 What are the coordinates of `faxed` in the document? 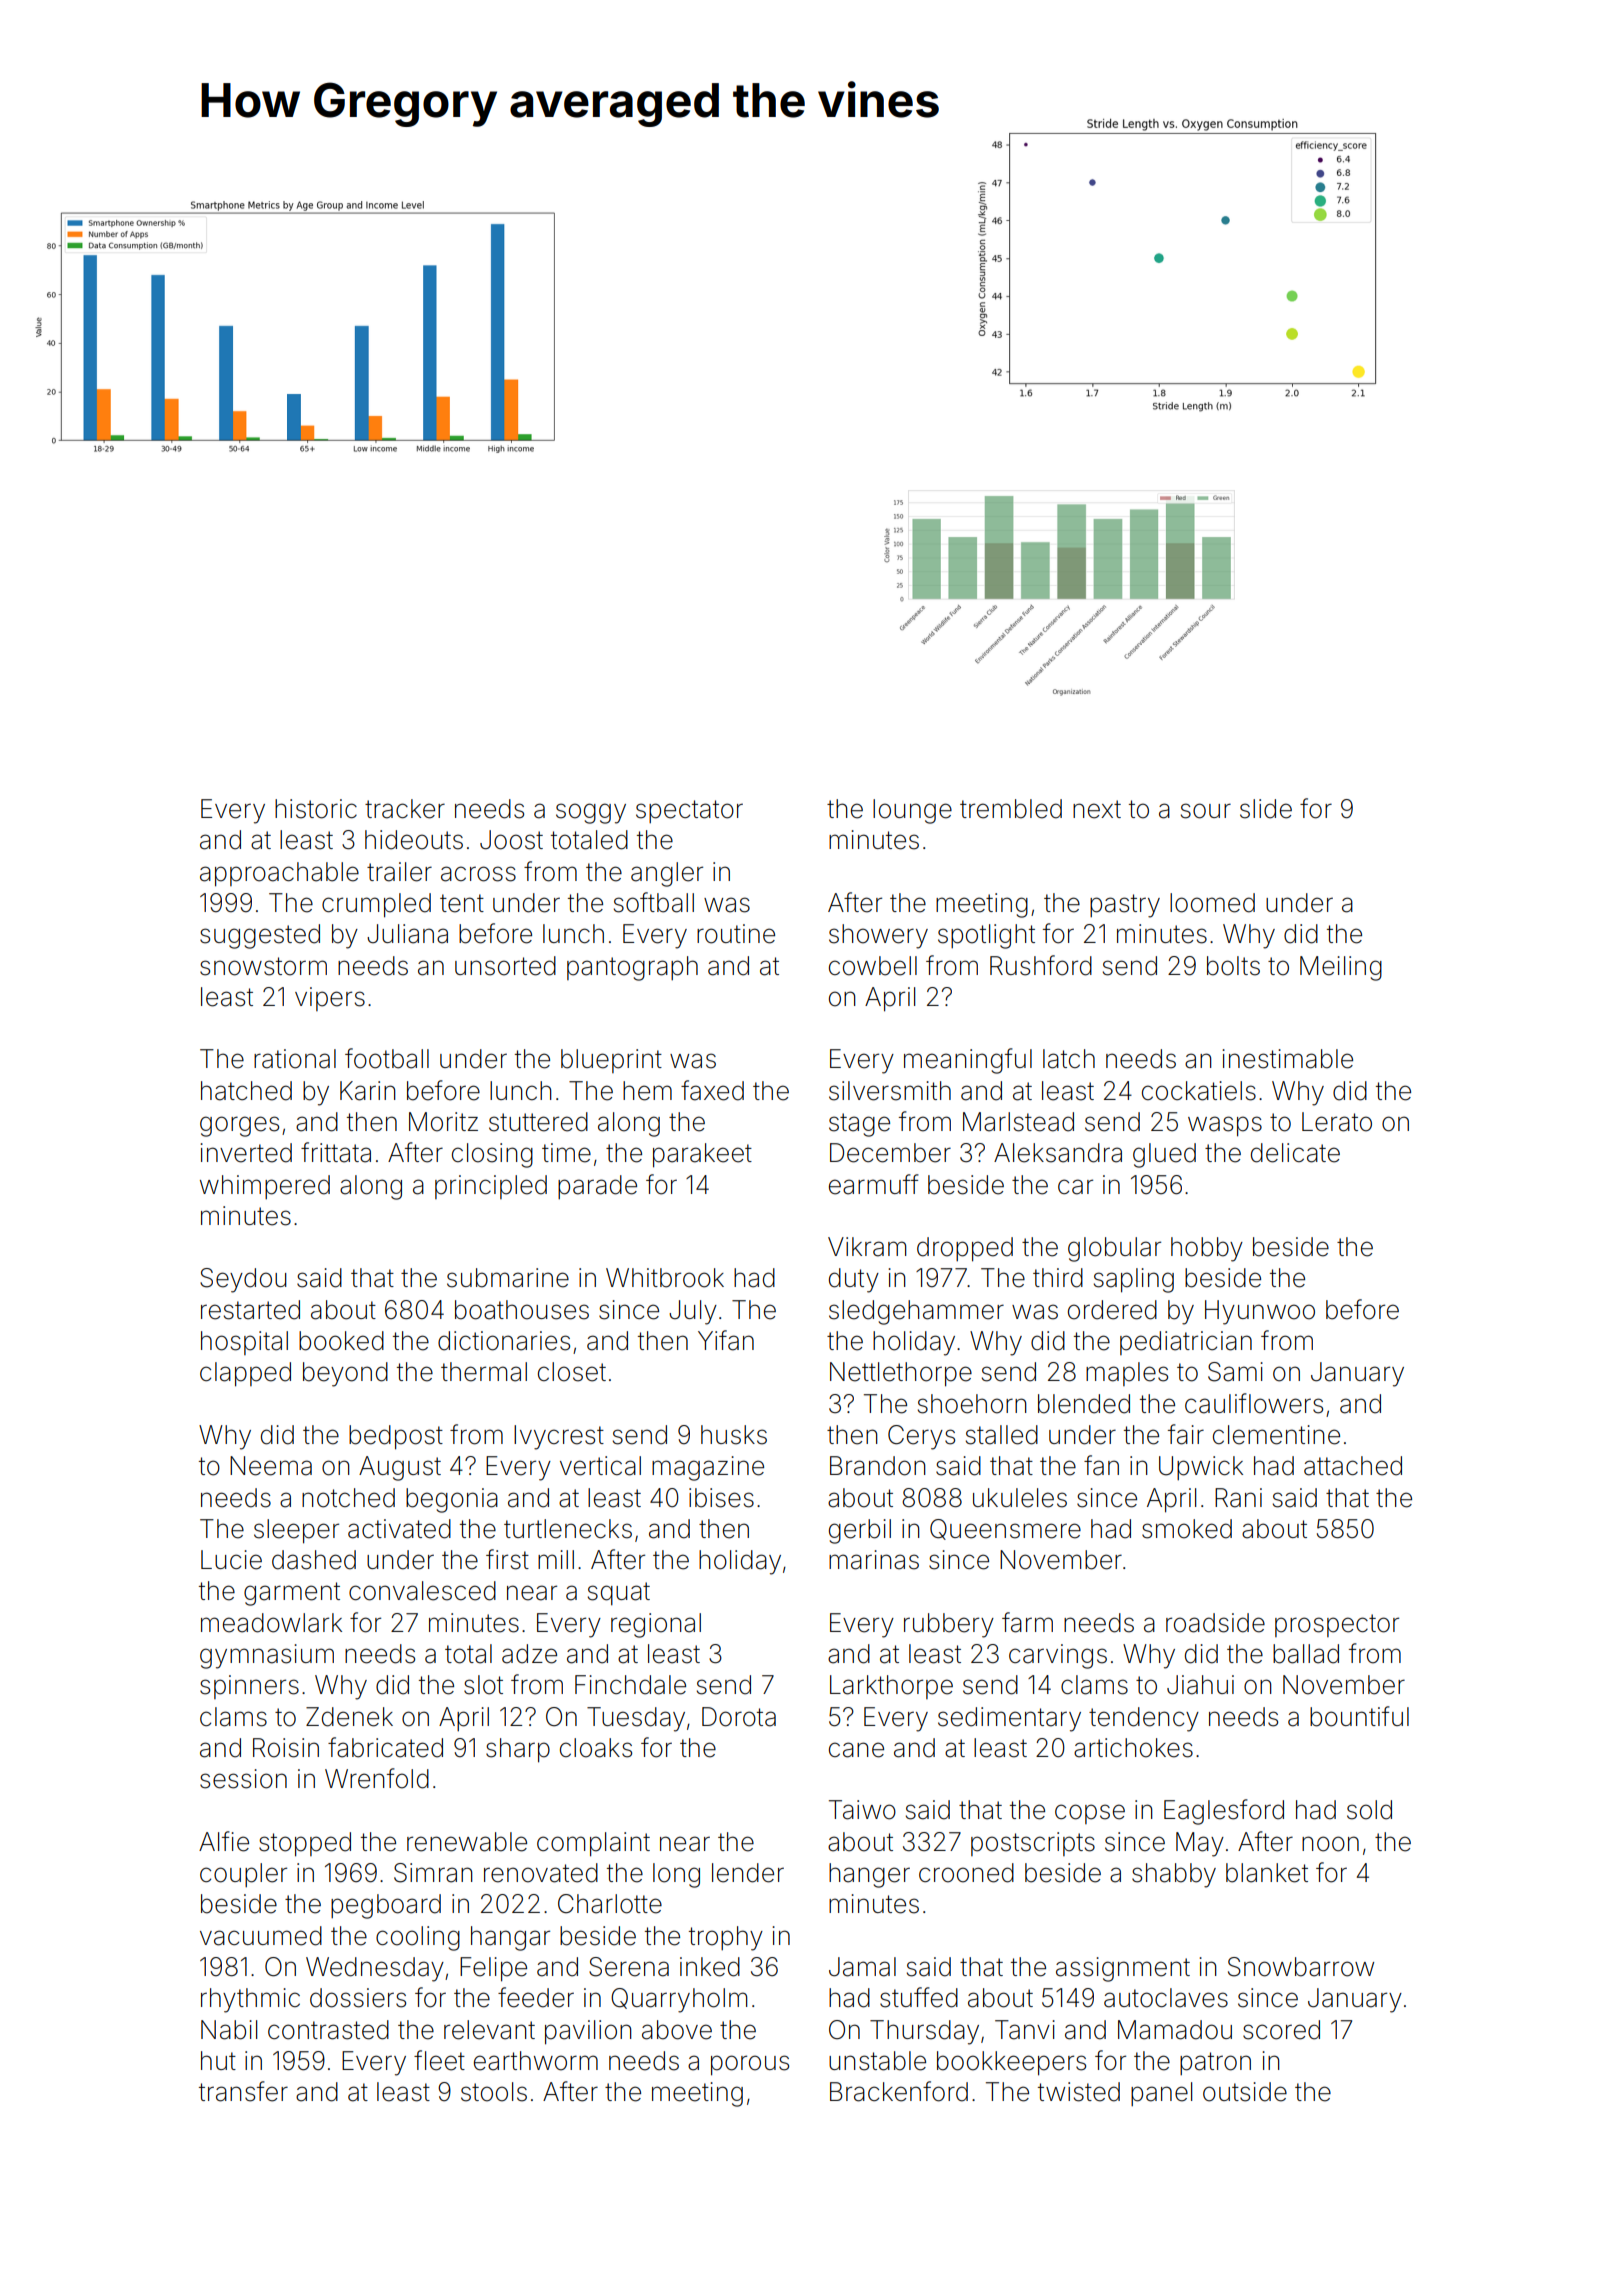 It's located at (712, 1090).
